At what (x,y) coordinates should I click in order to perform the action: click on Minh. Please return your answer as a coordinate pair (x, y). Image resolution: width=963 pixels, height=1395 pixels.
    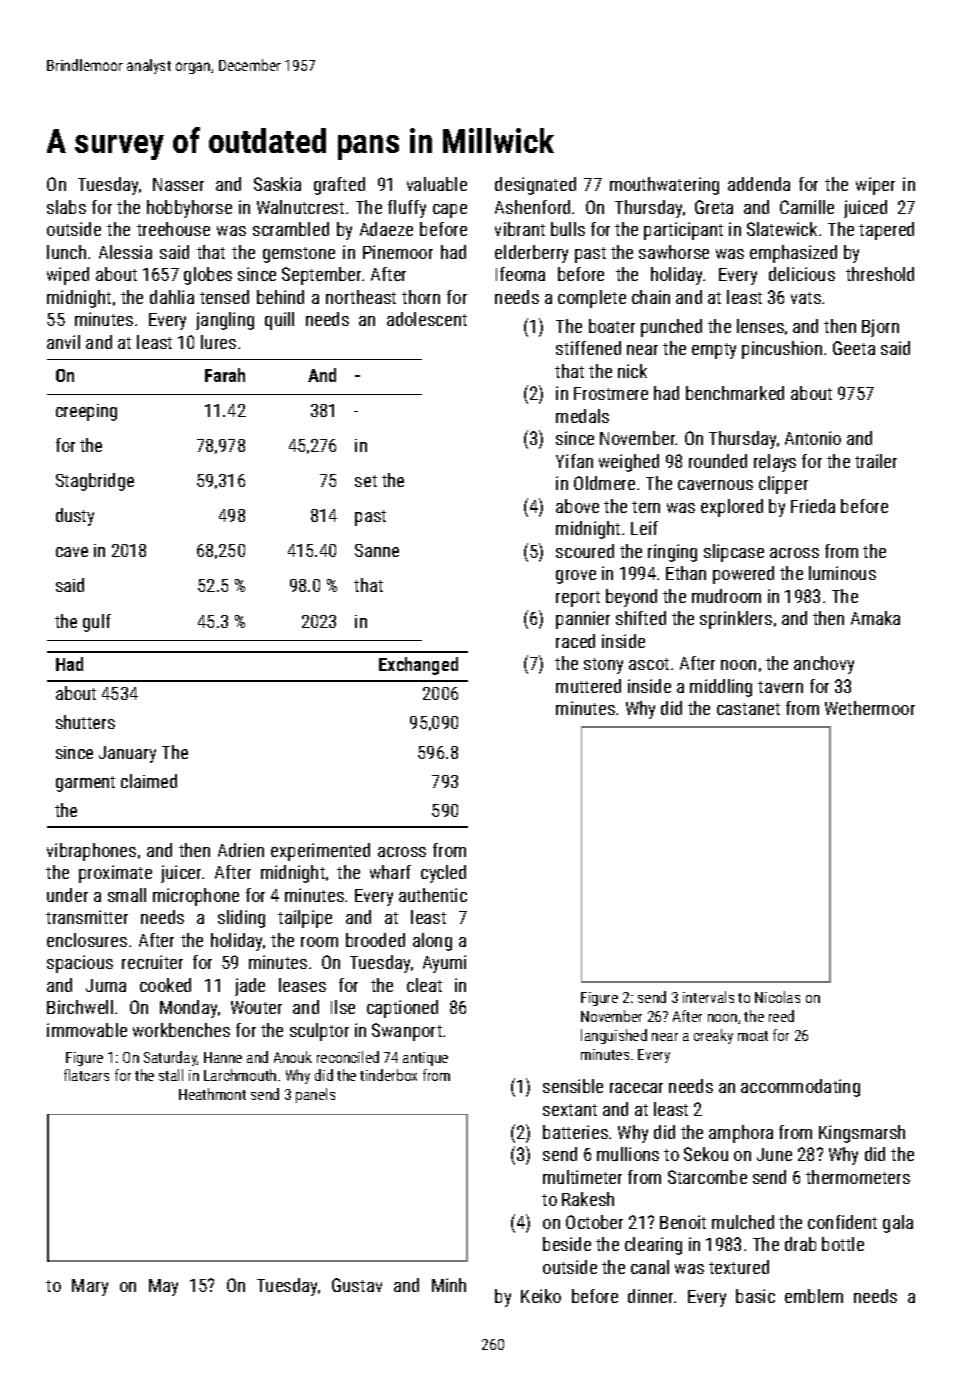
    Looking at the image, I should click on (449, 1285).
